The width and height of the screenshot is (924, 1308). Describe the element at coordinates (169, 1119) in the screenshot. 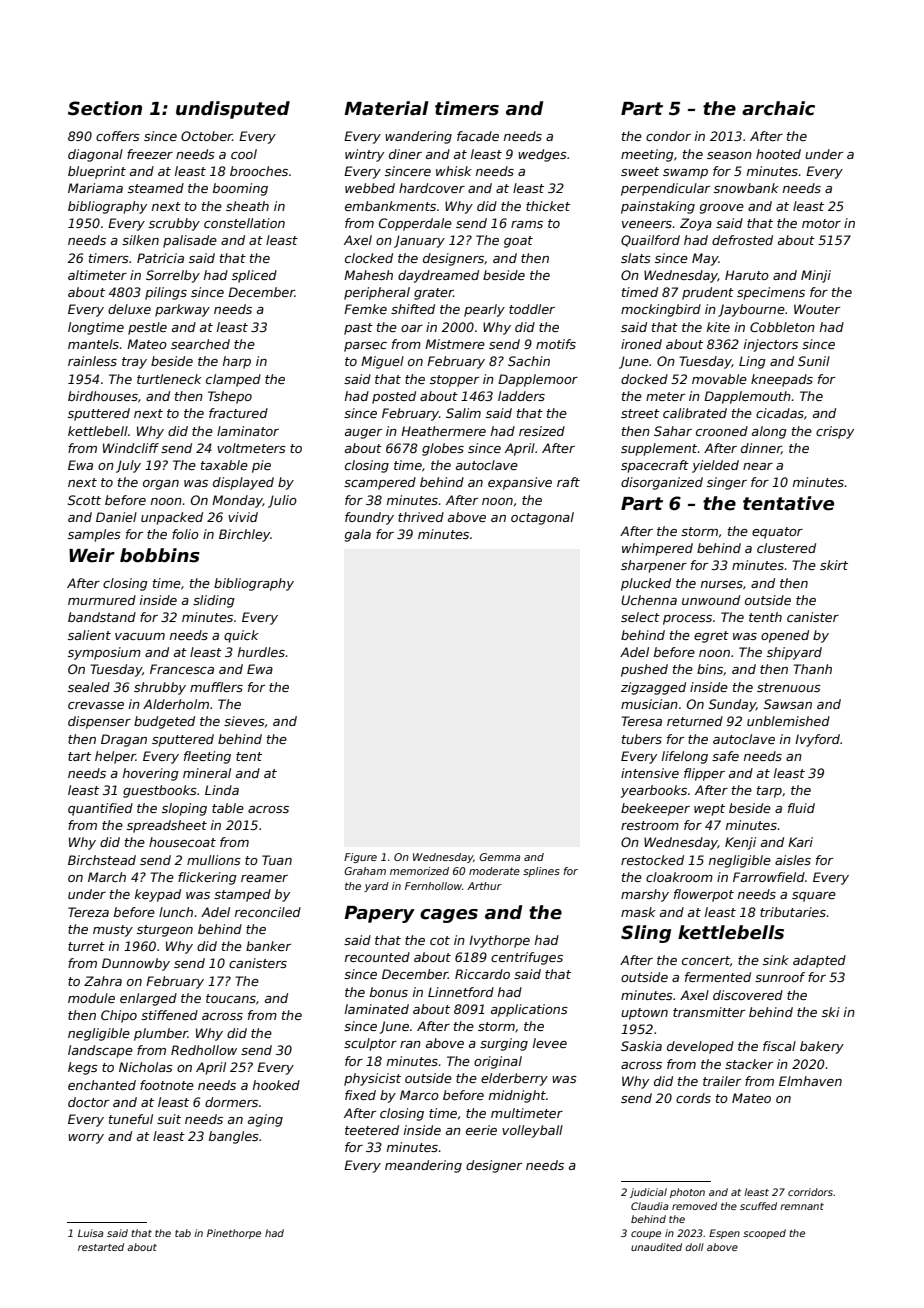

I see `suit` at that location.
